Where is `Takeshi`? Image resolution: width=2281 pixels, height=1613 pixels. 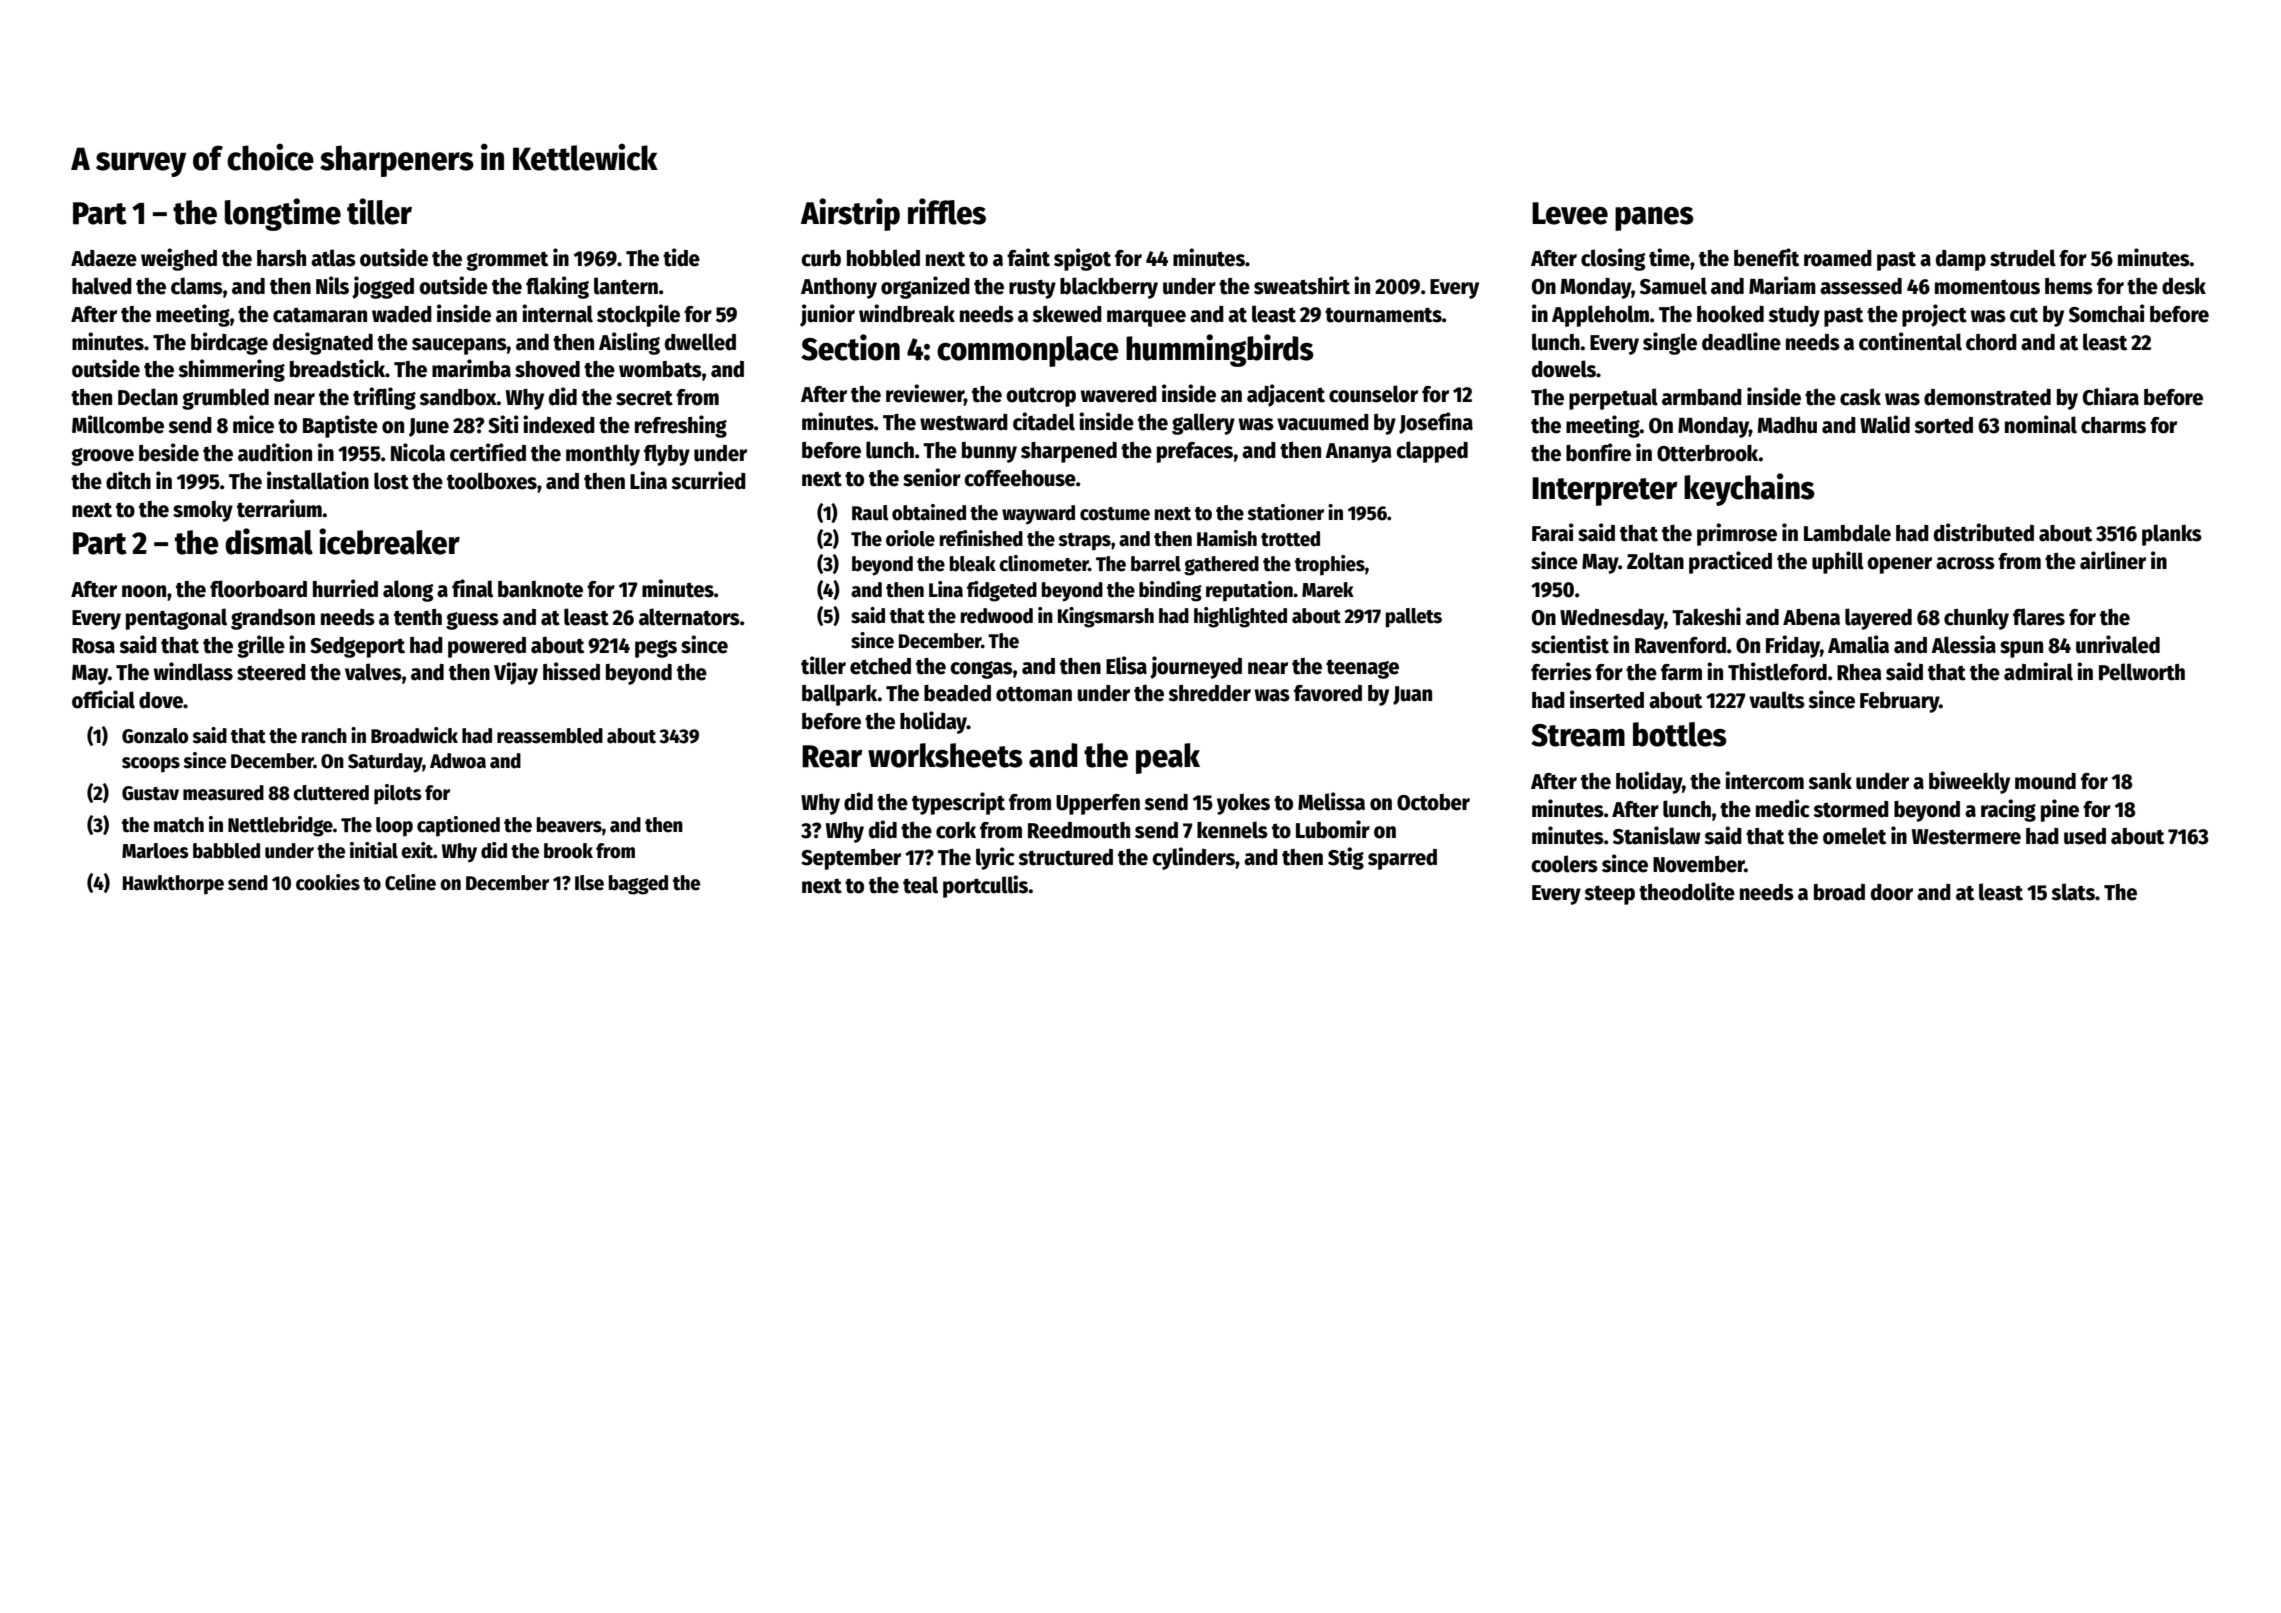
Takeshi is located at coordinates (1706, 616).
